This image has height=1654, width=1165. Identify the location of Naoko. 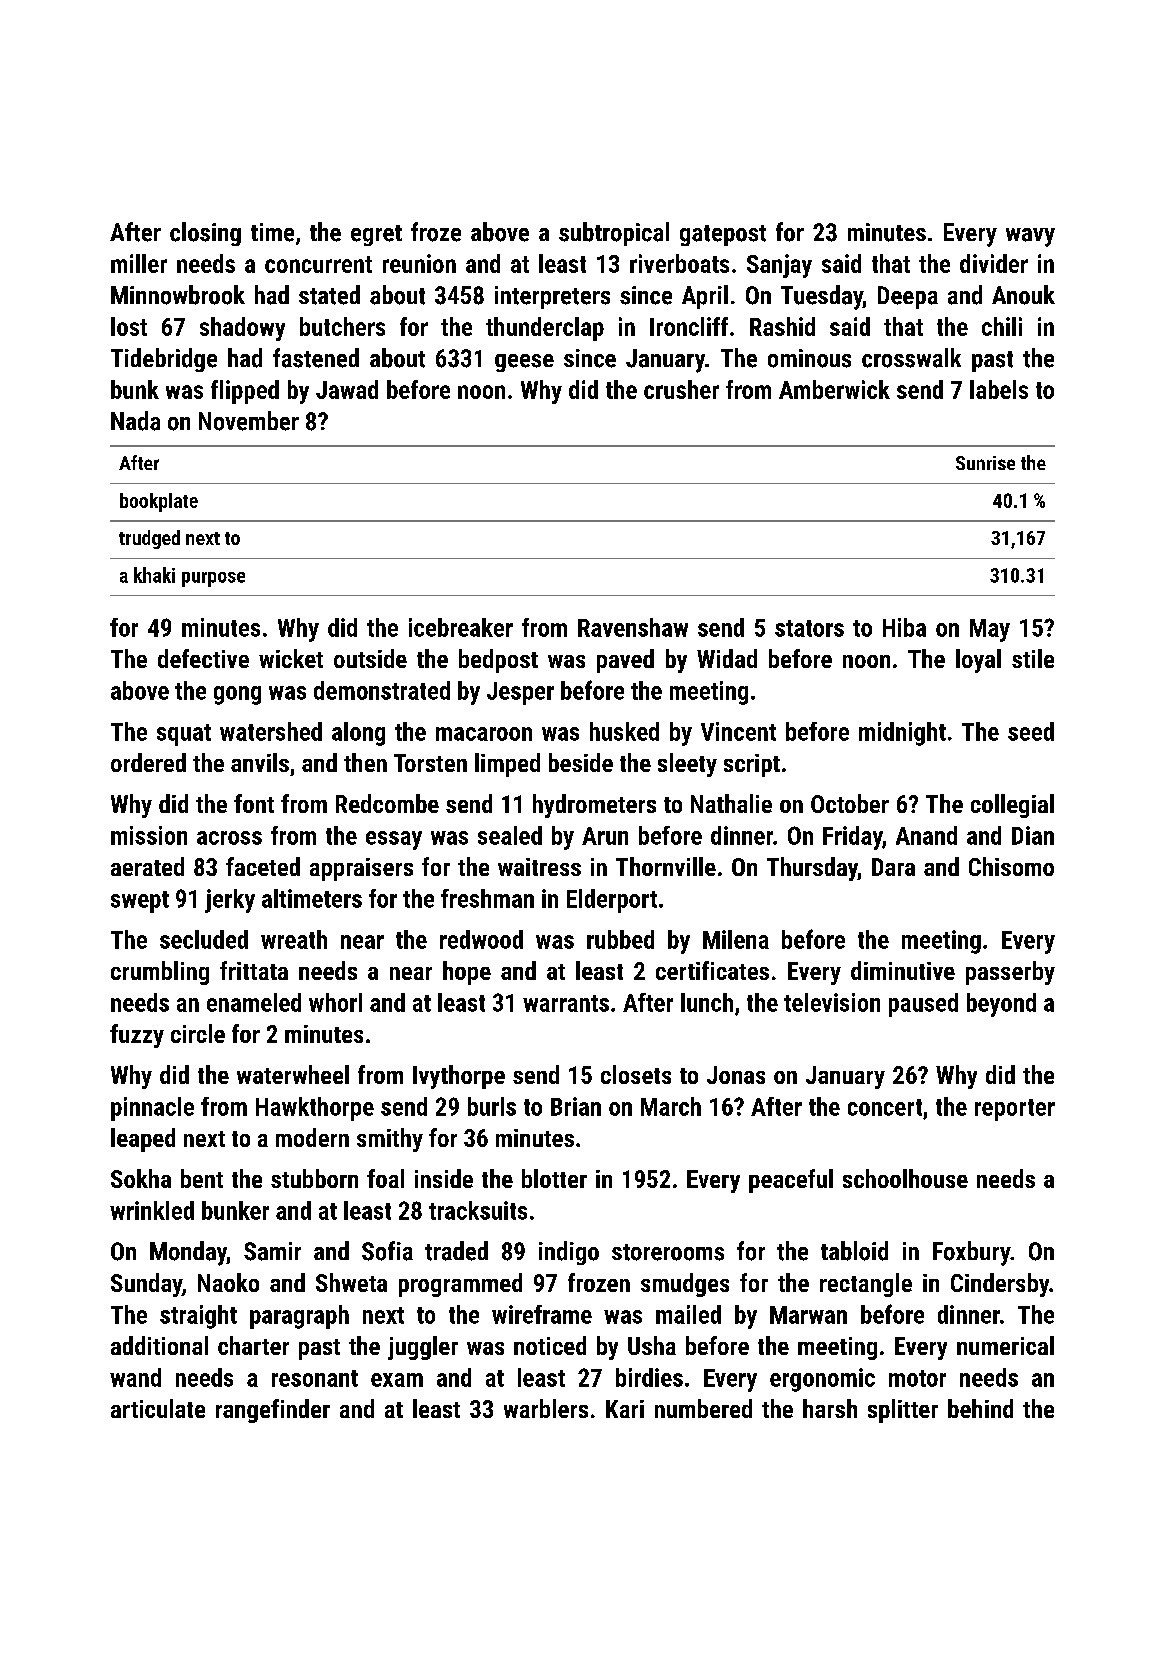
(228, 1282).
